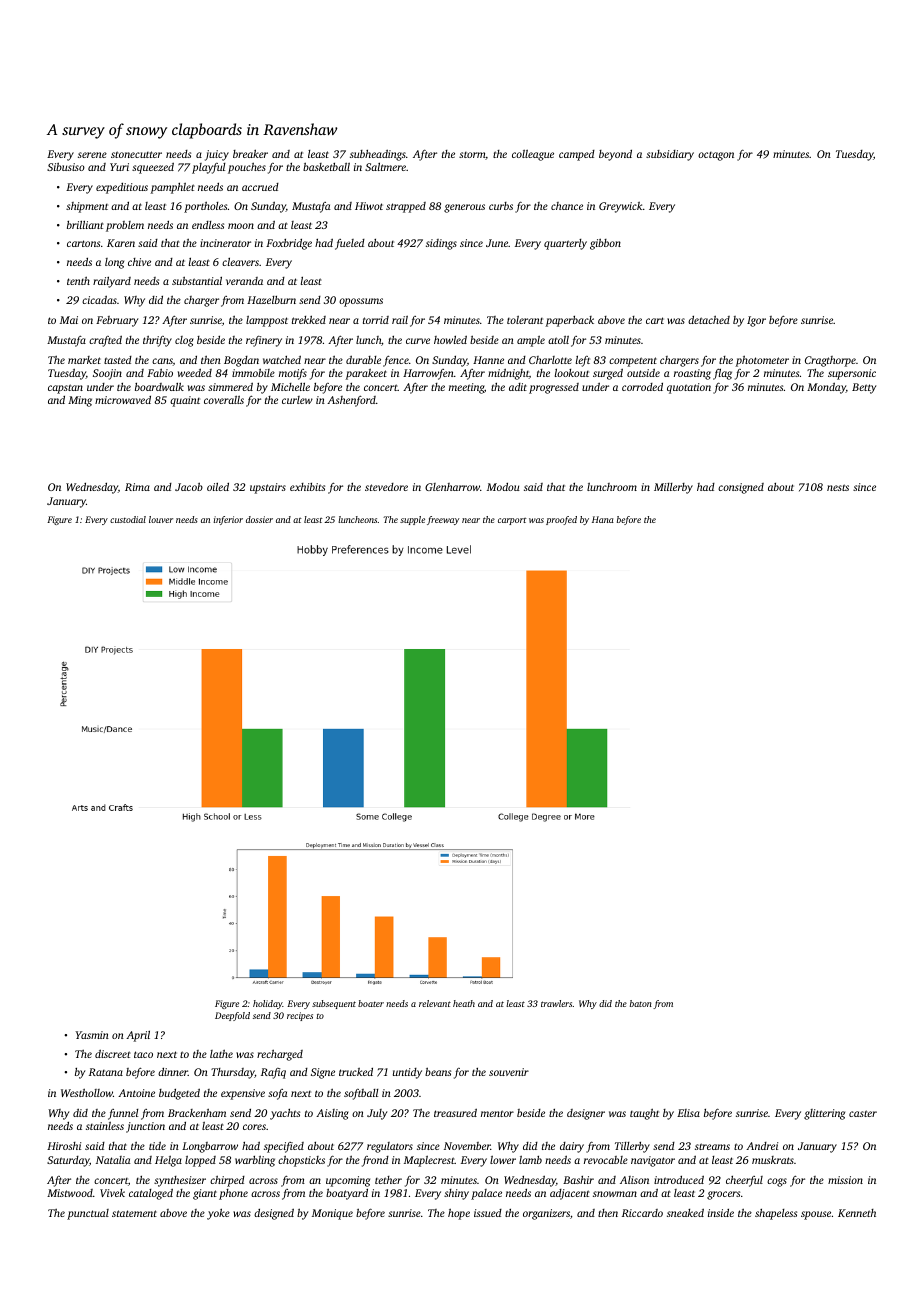 Image resolution: width=924 pixels, height=1308 pixels. I want to click on meeting, so click(466, 388).
